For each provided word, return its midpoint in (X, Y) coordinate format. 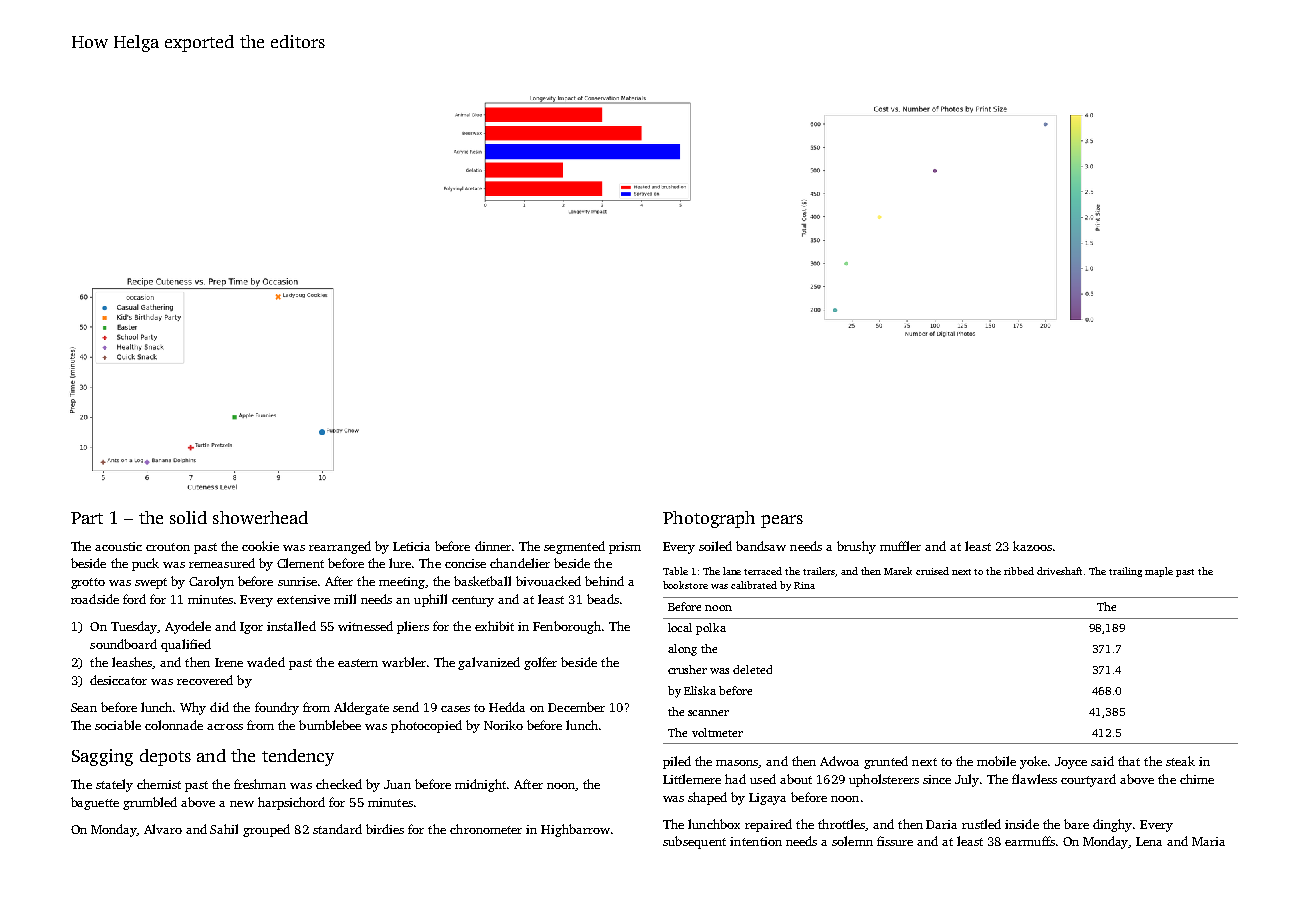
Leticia (411, 546)
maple (1159, 572)
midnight (480, 785)
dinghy (1112, 825)
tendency (298, 757)
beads (603, 599)
